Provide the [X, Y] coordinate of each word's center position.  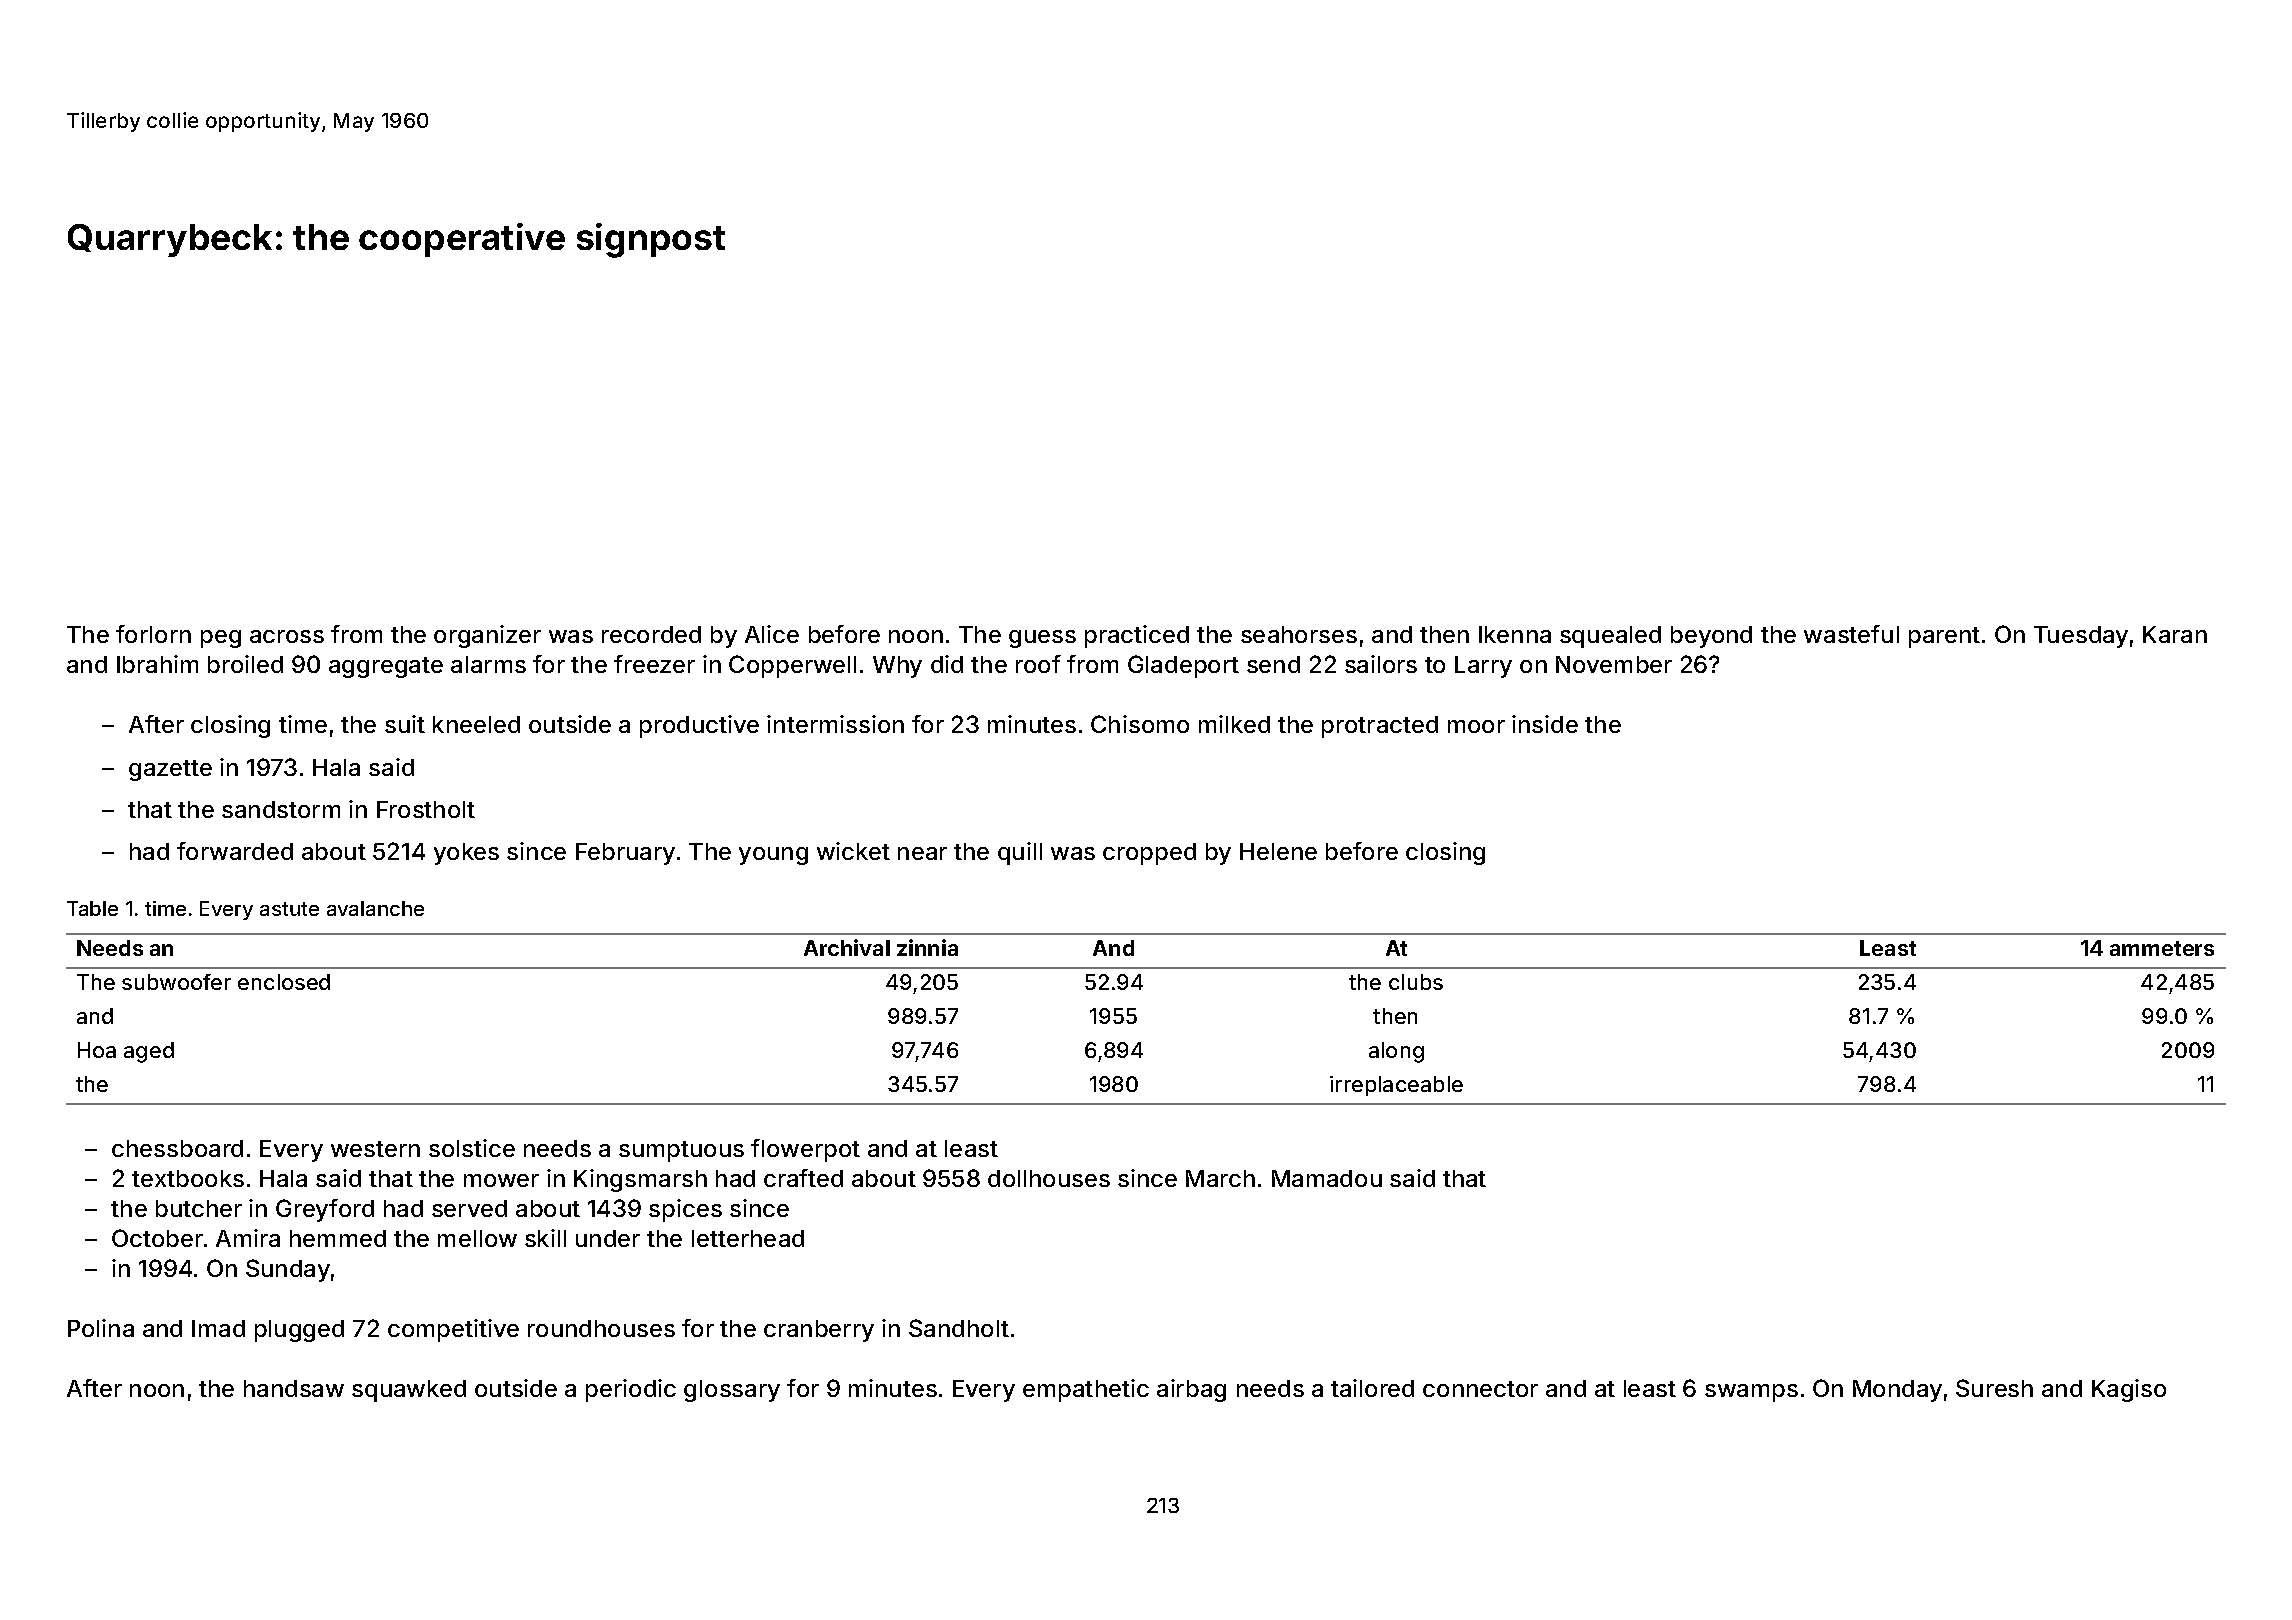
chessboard [177, 1148]
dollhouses [1049, 1178]
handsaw [294, 1388]
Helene [1278, 851]
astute [289, 909]
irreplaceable [1396, 1086]
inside [1545, 724]
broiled [245, 664]
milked [1234, 724]
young [773, 856]
